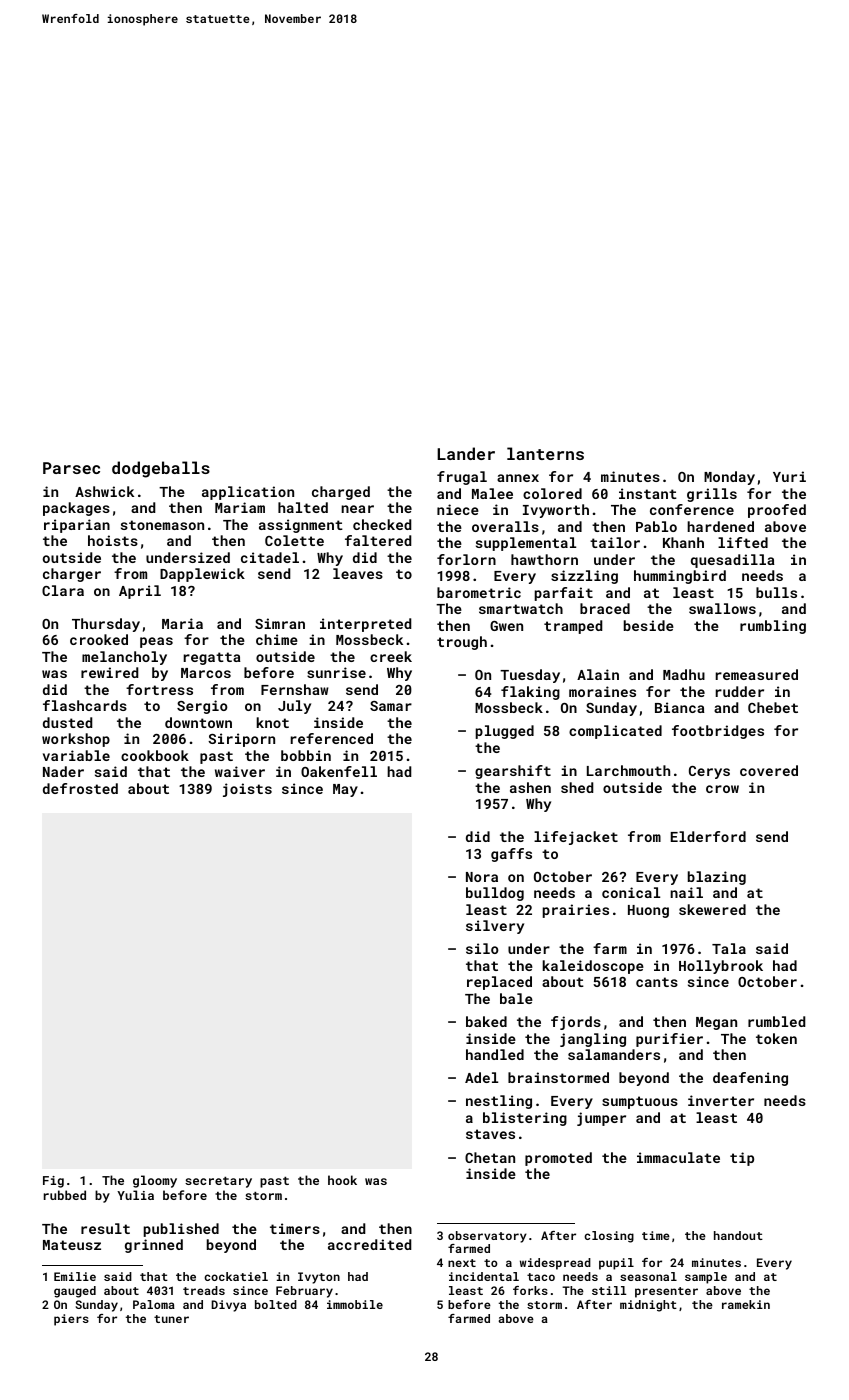 This document has width=849, height=1400. Describe the element at coordinates (648, 1306) in the document. I see `midnight` at that location.
